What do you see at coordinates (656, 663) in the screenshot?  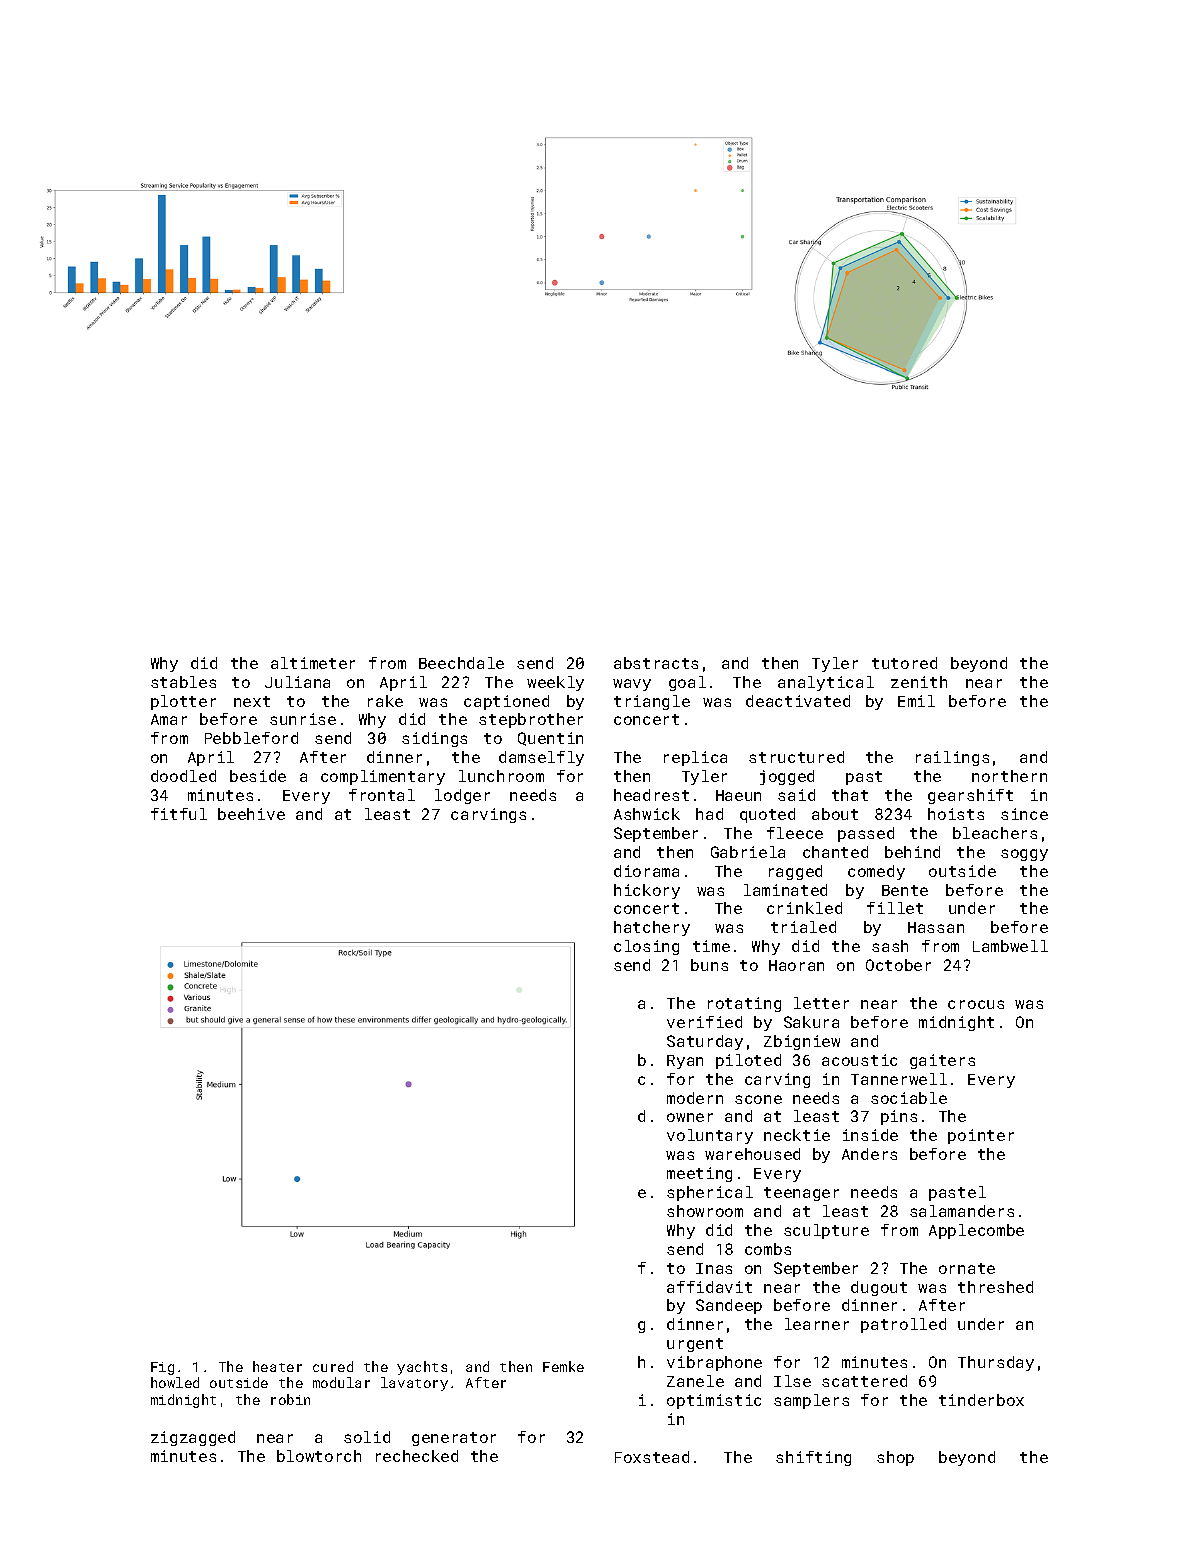 I see `abstracts` at bounding box center [656, 663].
